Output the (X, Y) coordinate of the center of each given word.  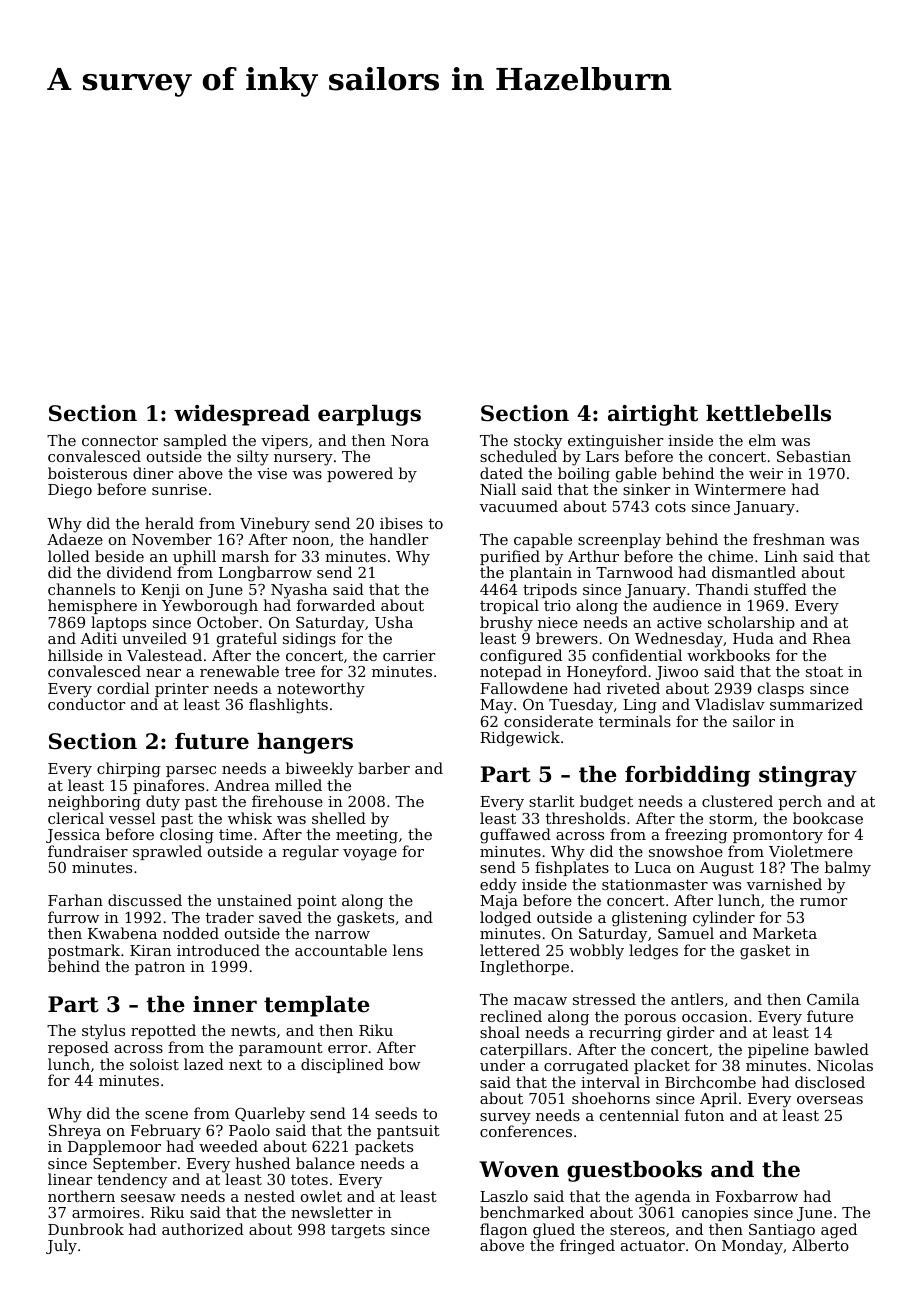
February (166, 1132)
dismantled (754, 572)
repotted (163, 1031)
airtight (653, 415)
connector (120, 441)
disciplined (342, 1065)
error (347, 1049)
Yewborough (210, 607)
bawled (841, 1049)
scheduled (518, 456)
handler (398, 539)
